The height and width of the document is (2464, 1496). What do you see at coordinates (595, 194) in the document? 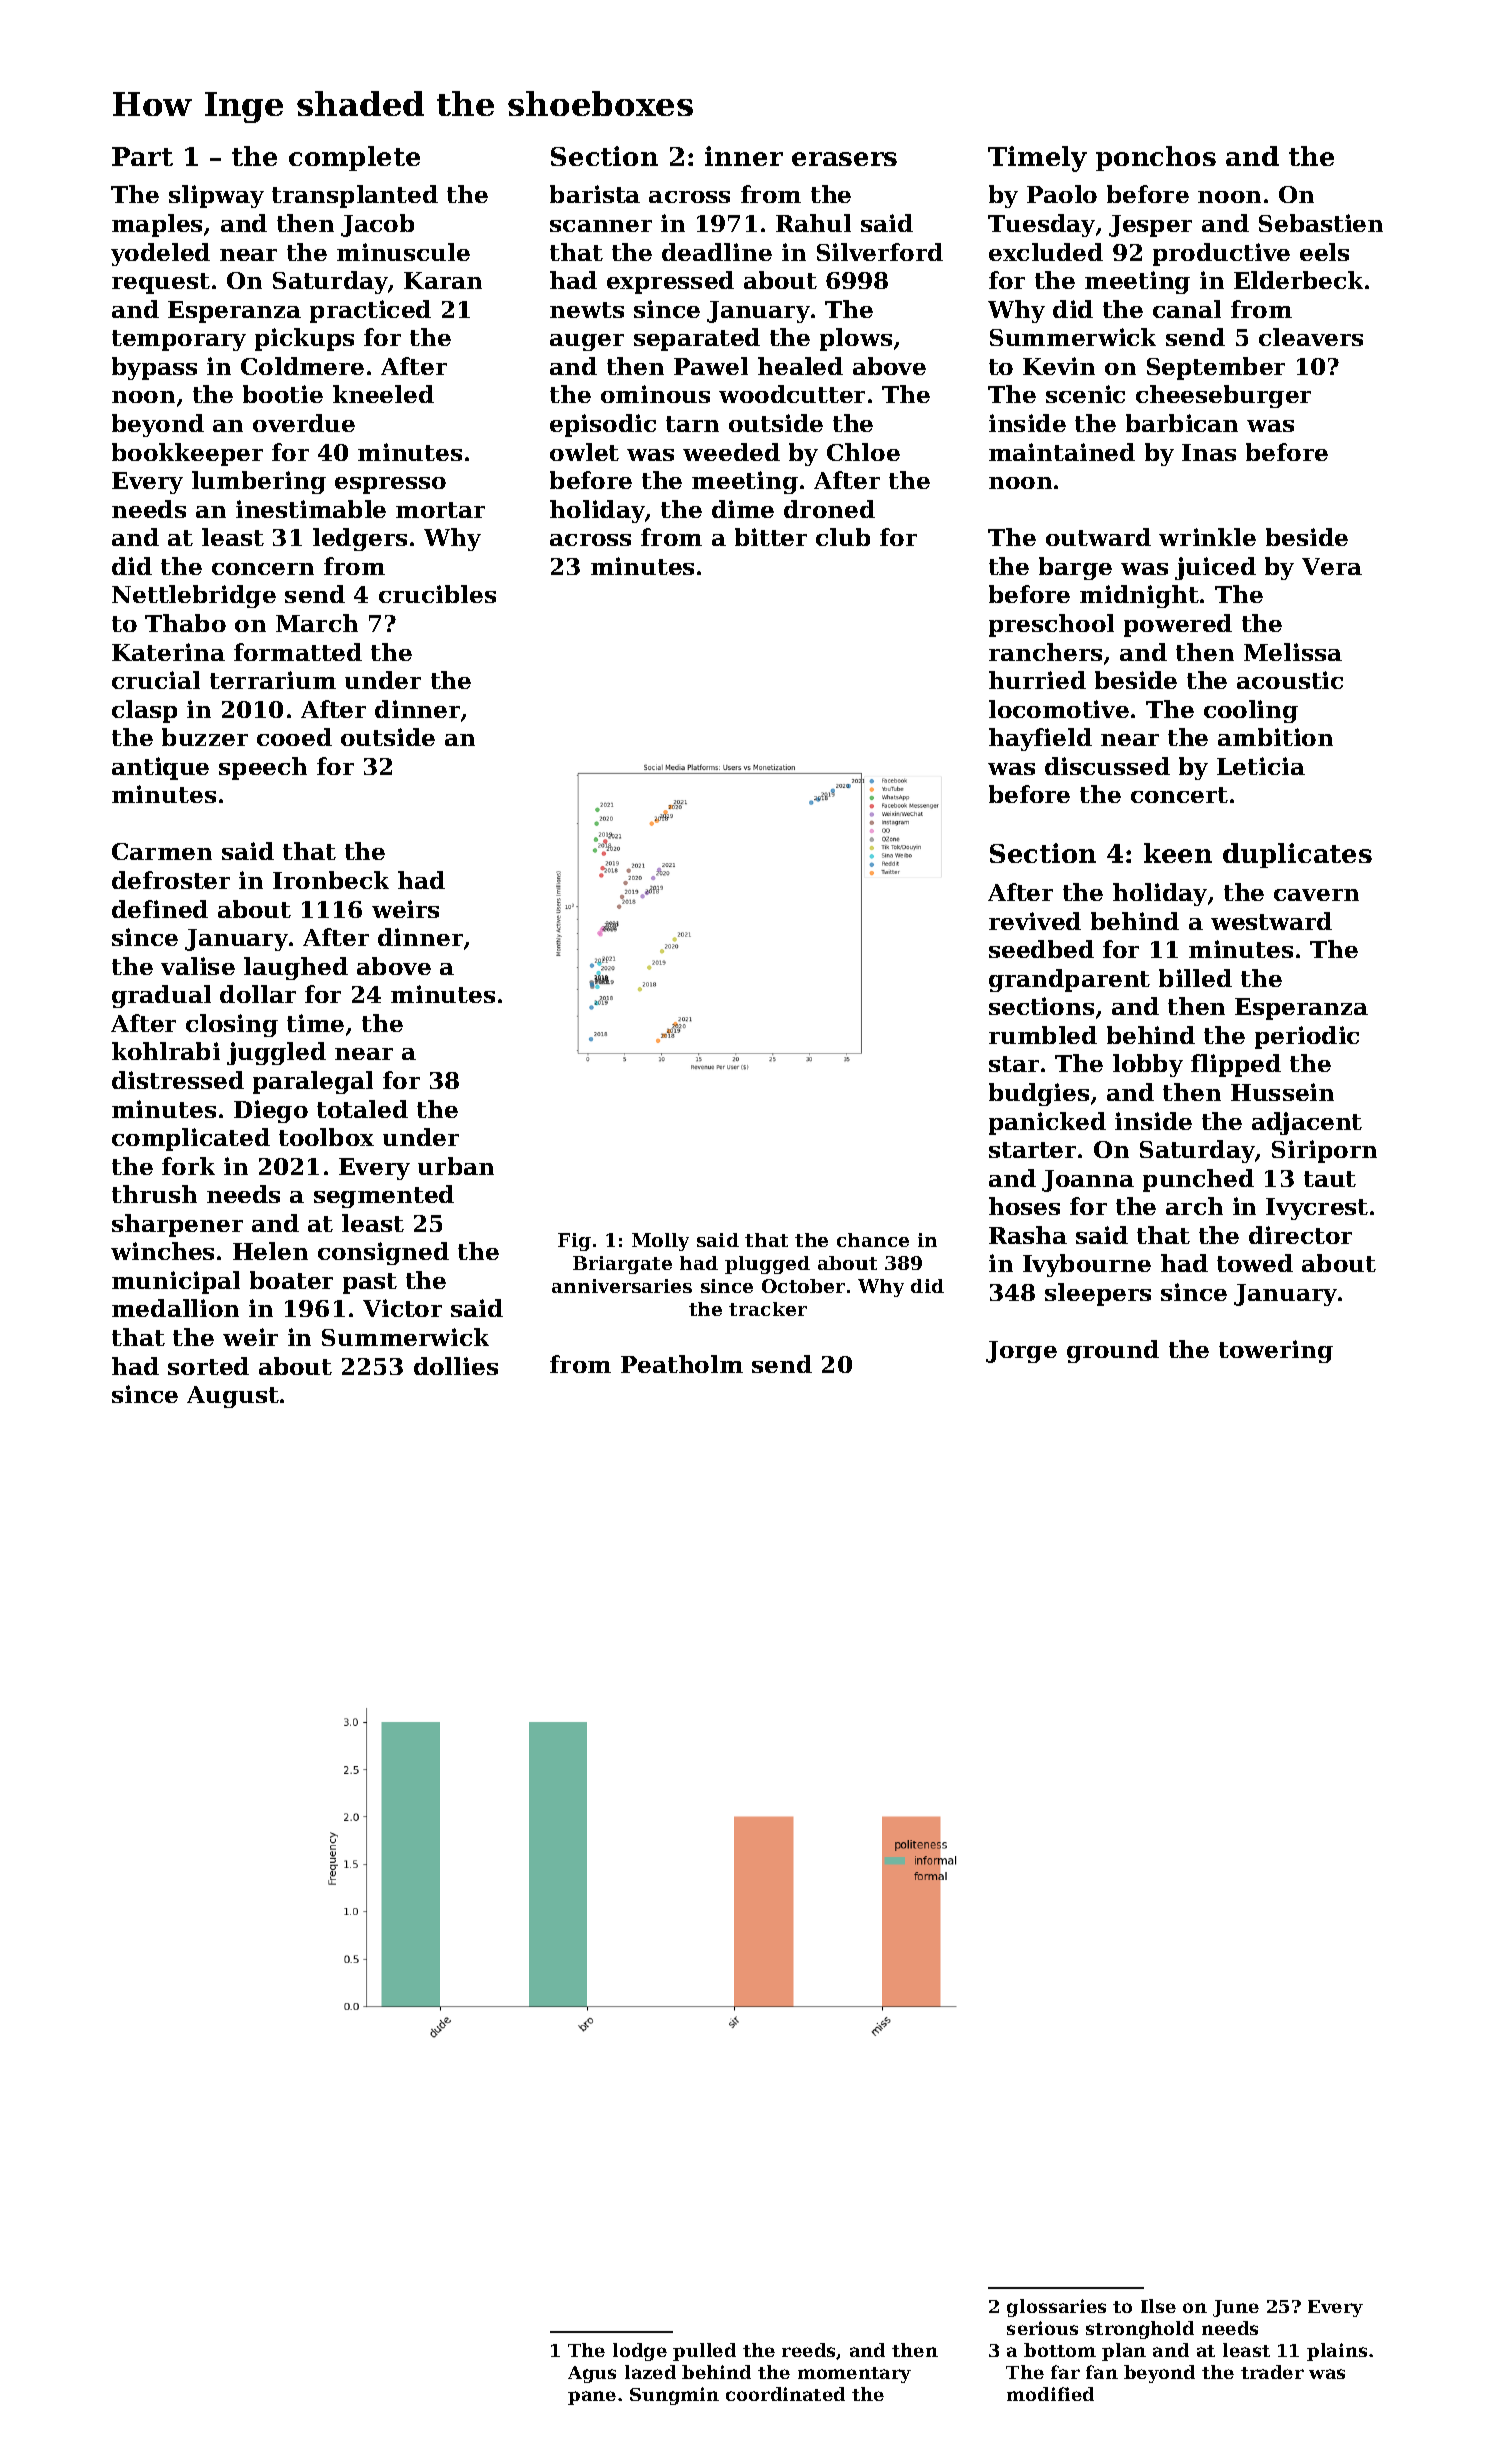
I see `barista` at bounding box center [595, 194].
